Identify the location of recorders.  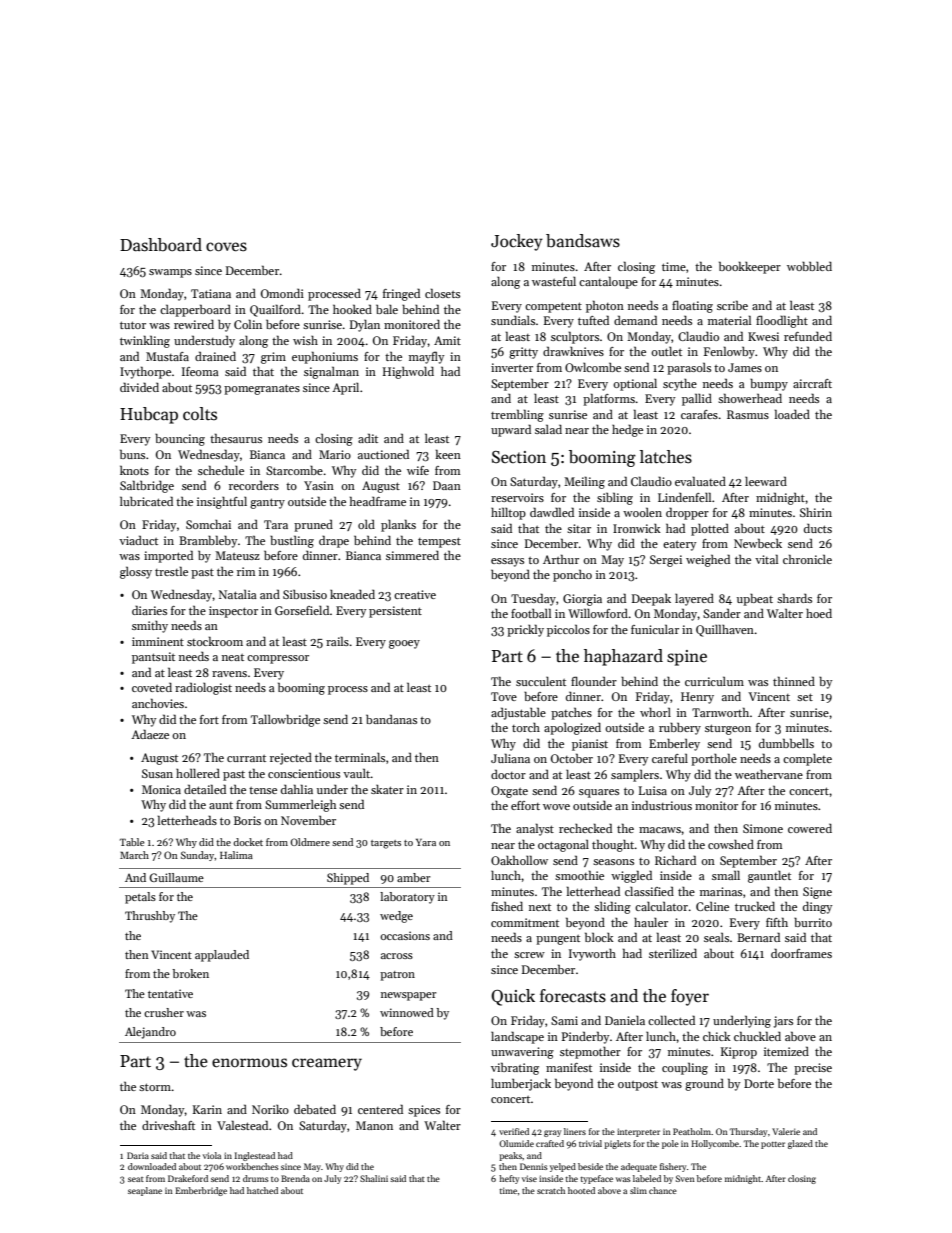
(254, 485).
